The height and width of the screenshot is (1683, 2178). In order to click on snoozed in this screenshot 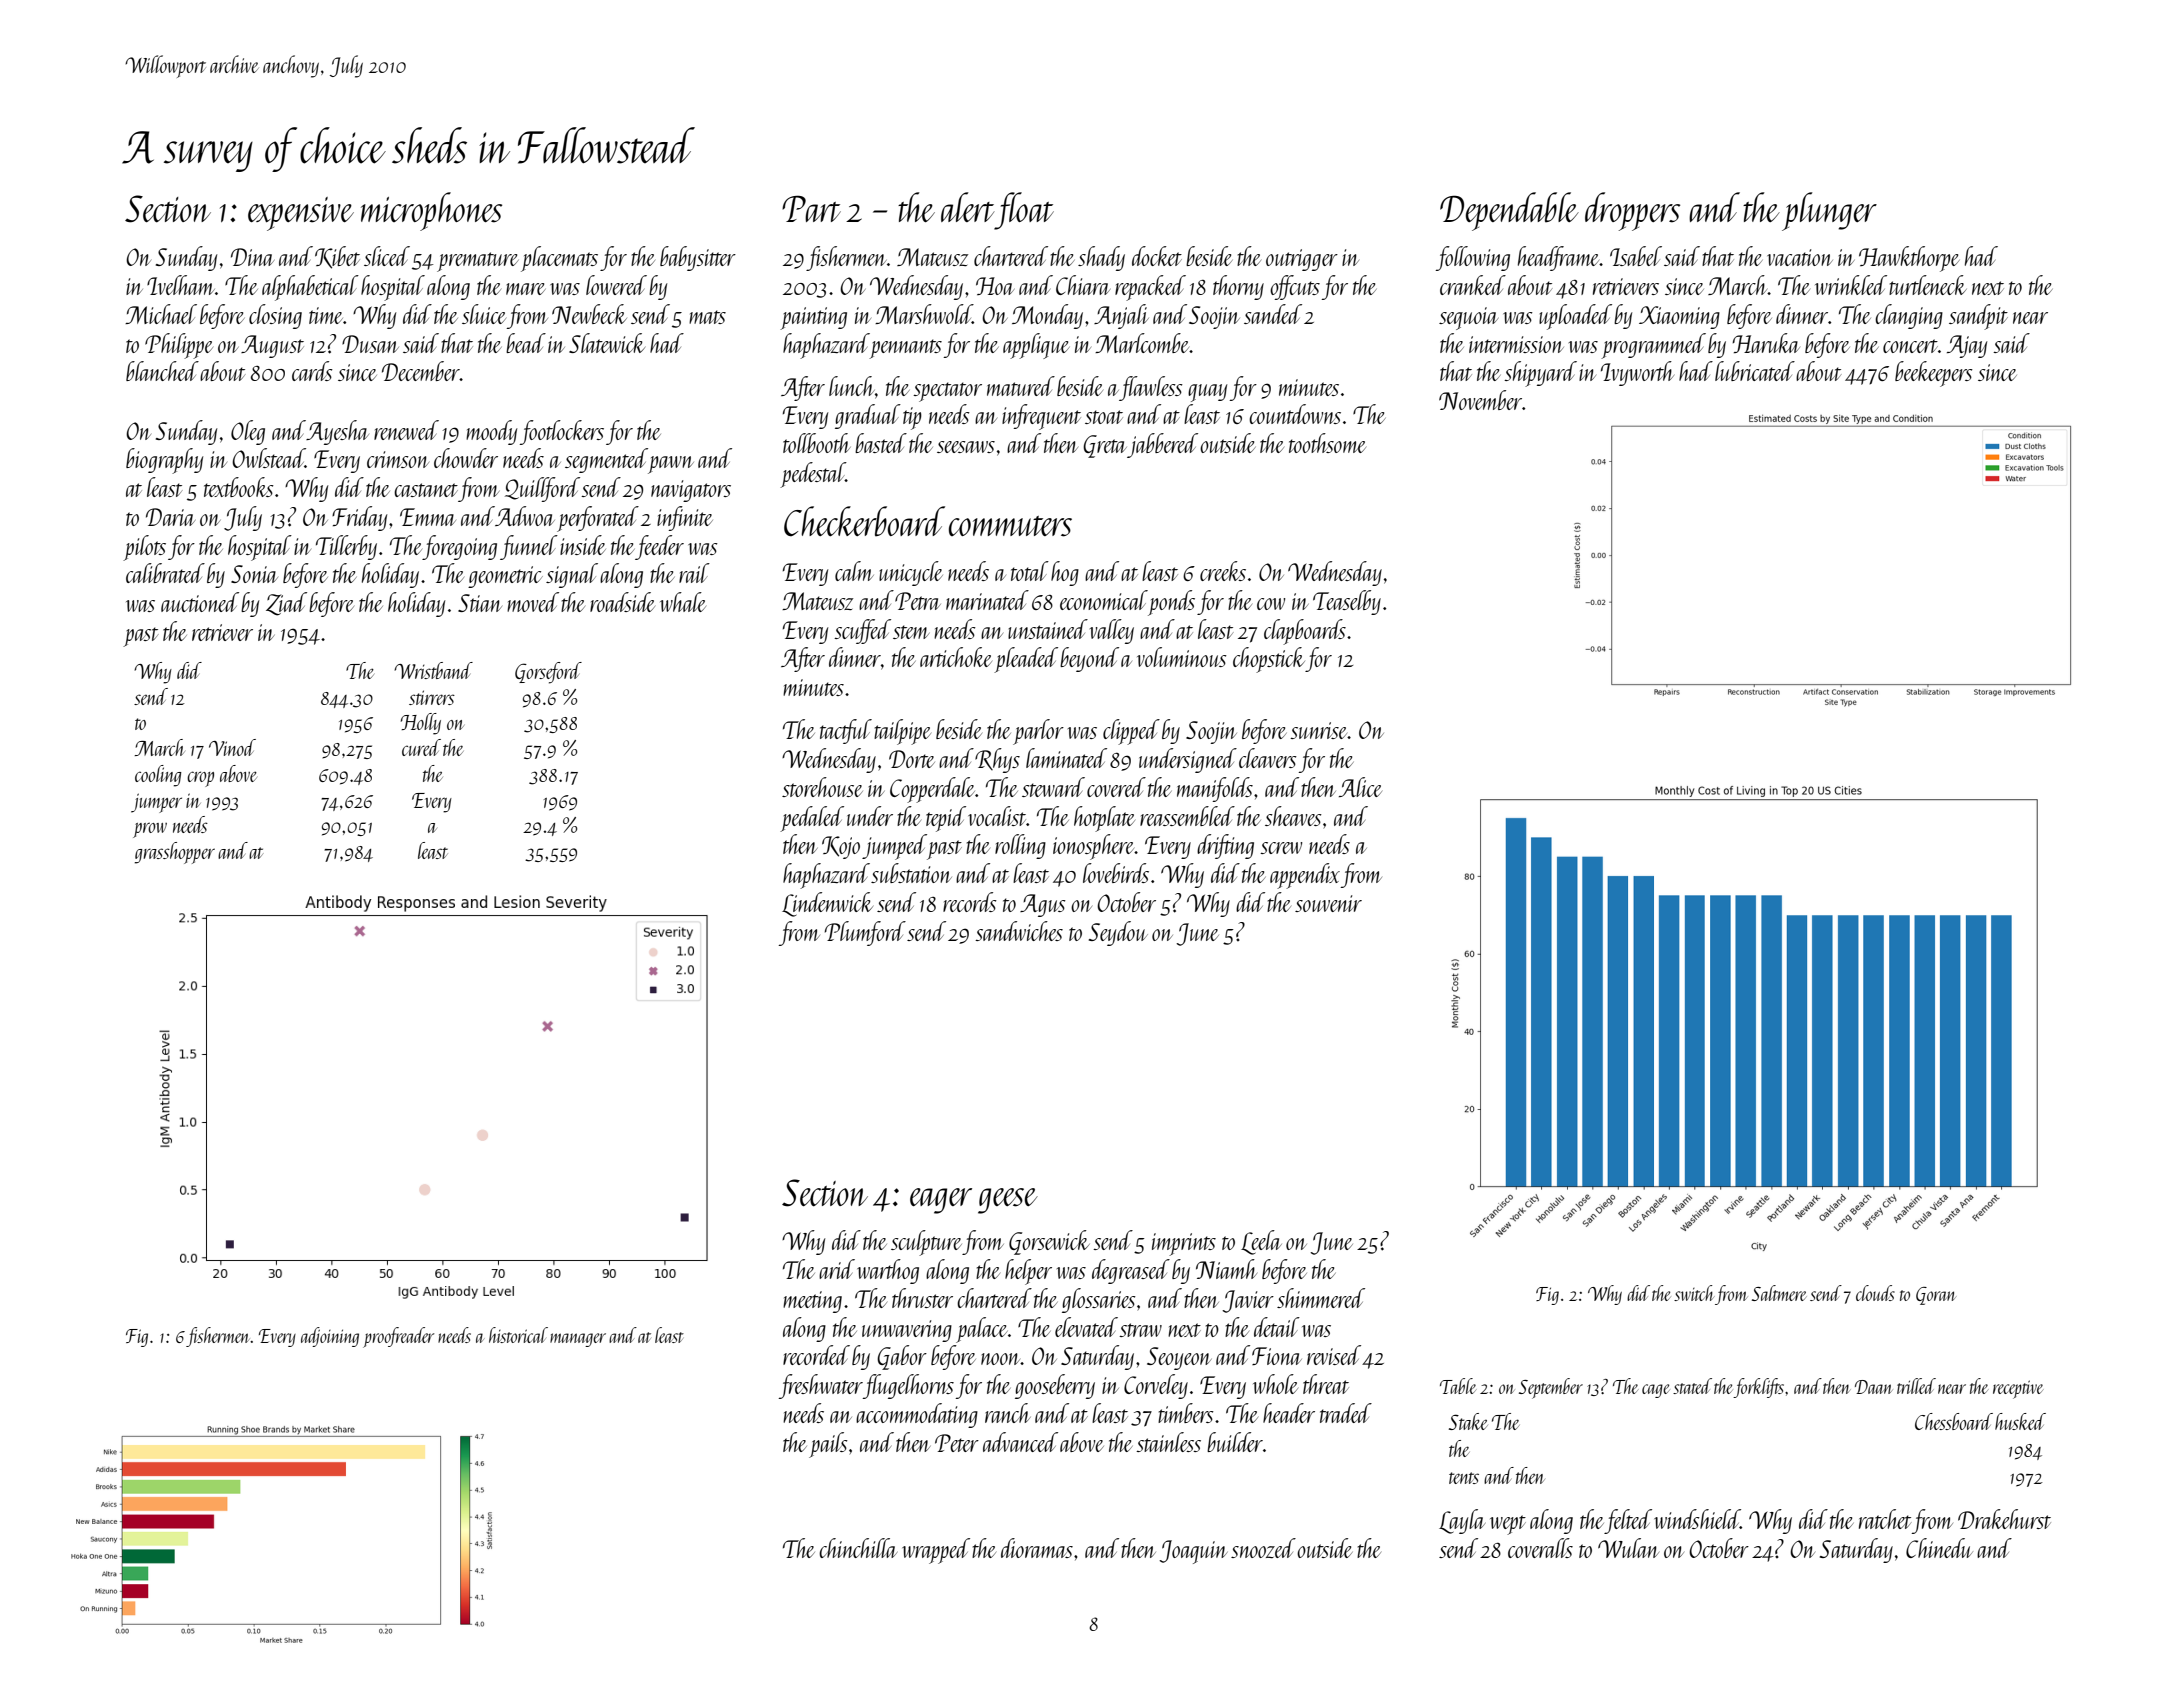, I will do `click(1263, 1548)`.
